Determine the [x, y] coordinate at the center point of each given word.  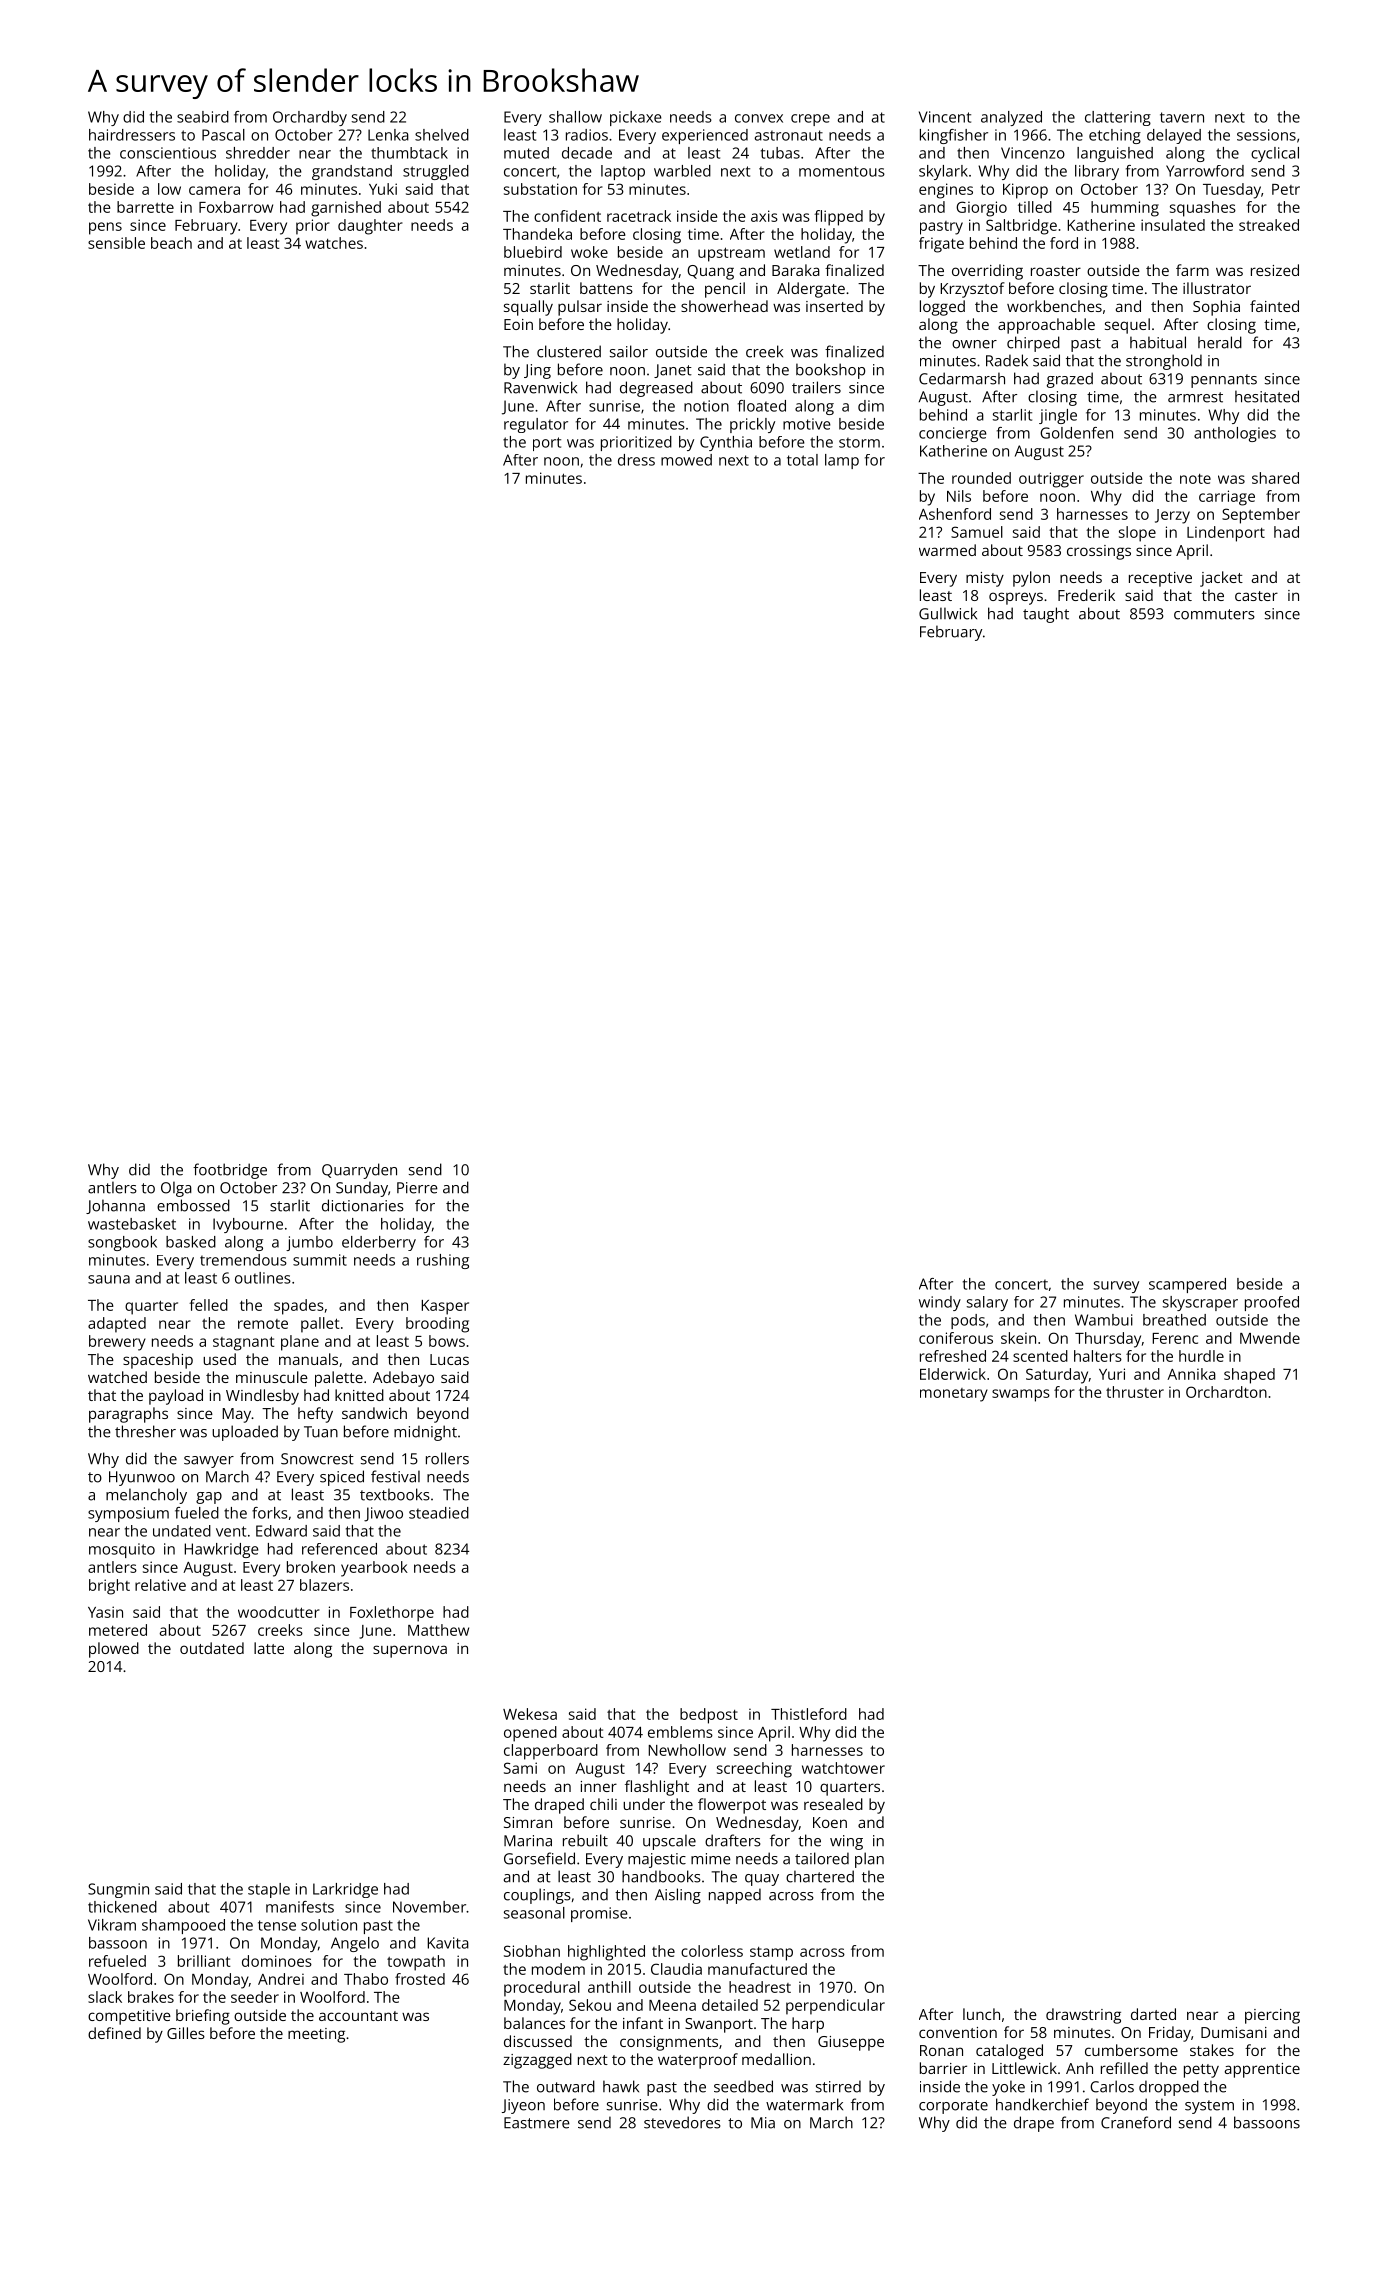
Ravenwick [540, 387]
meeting [316, 2035]
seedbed [743, 2086]
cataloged [1009, 2052]
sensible [116, 243]
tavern [1182, 117]
